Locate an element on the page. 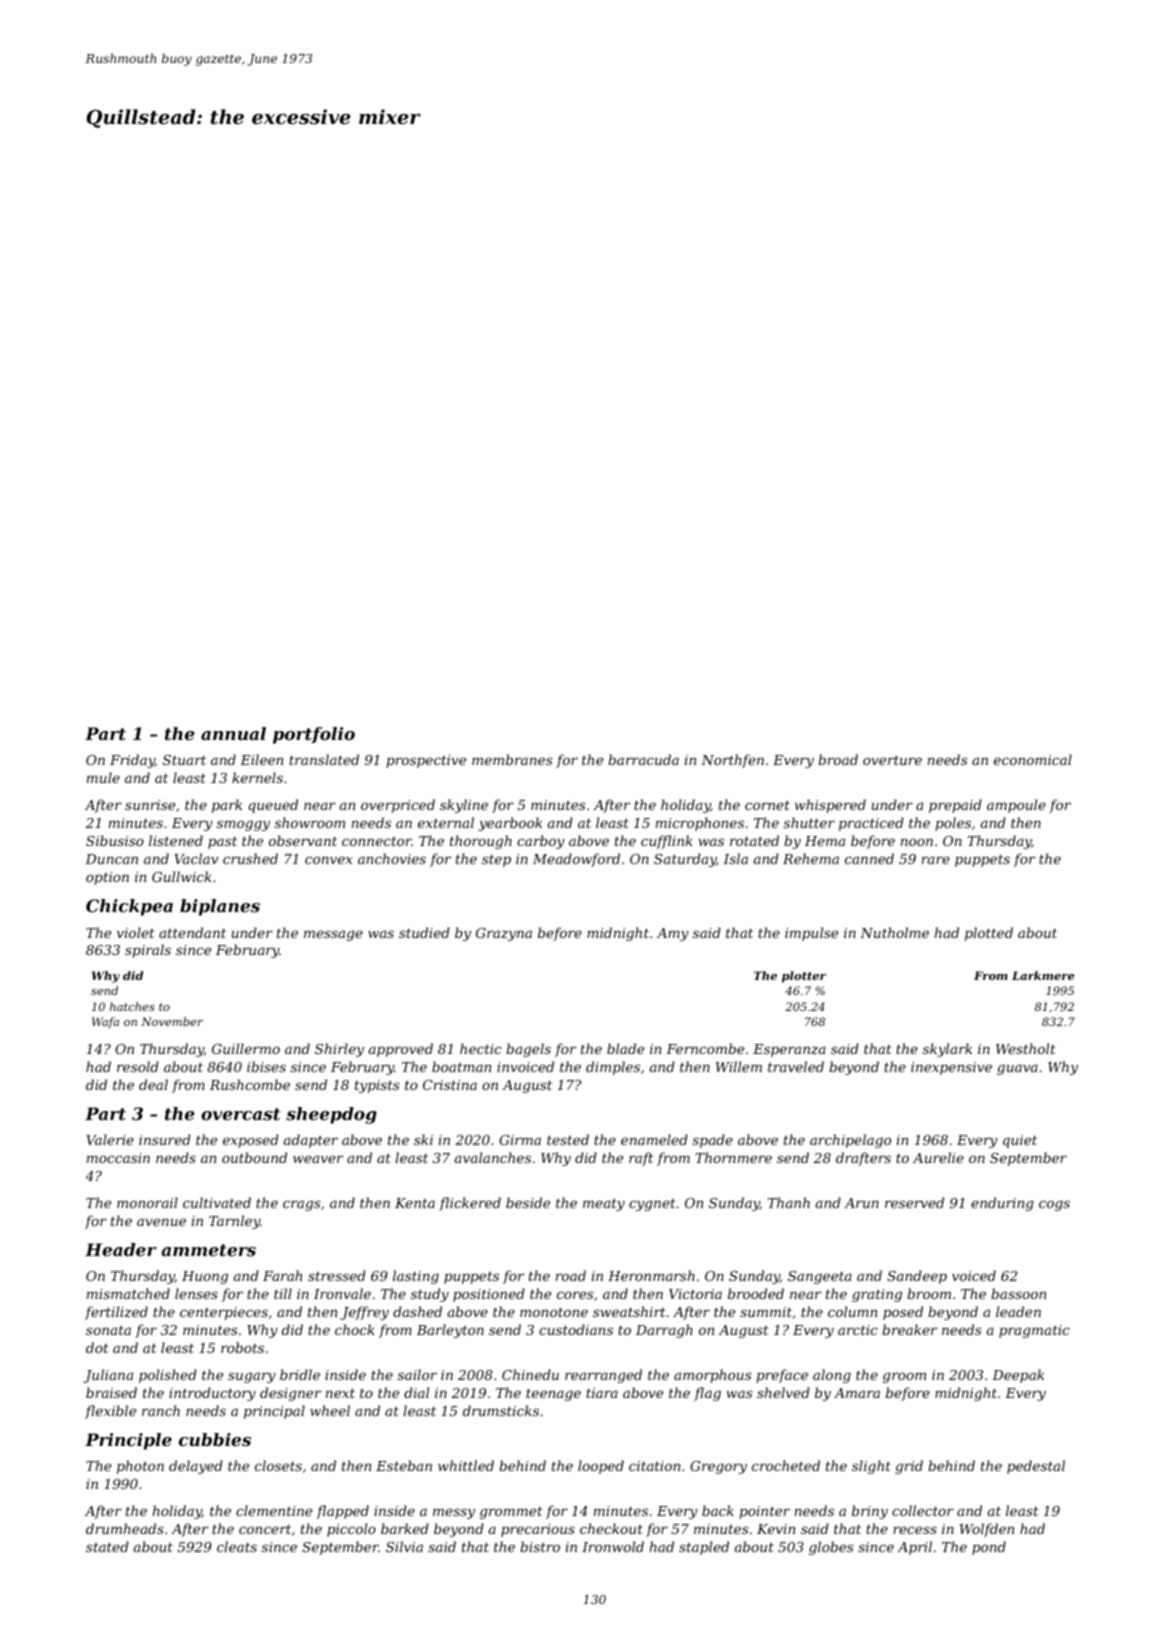  bistro is located at coordinates (540, 1546).
